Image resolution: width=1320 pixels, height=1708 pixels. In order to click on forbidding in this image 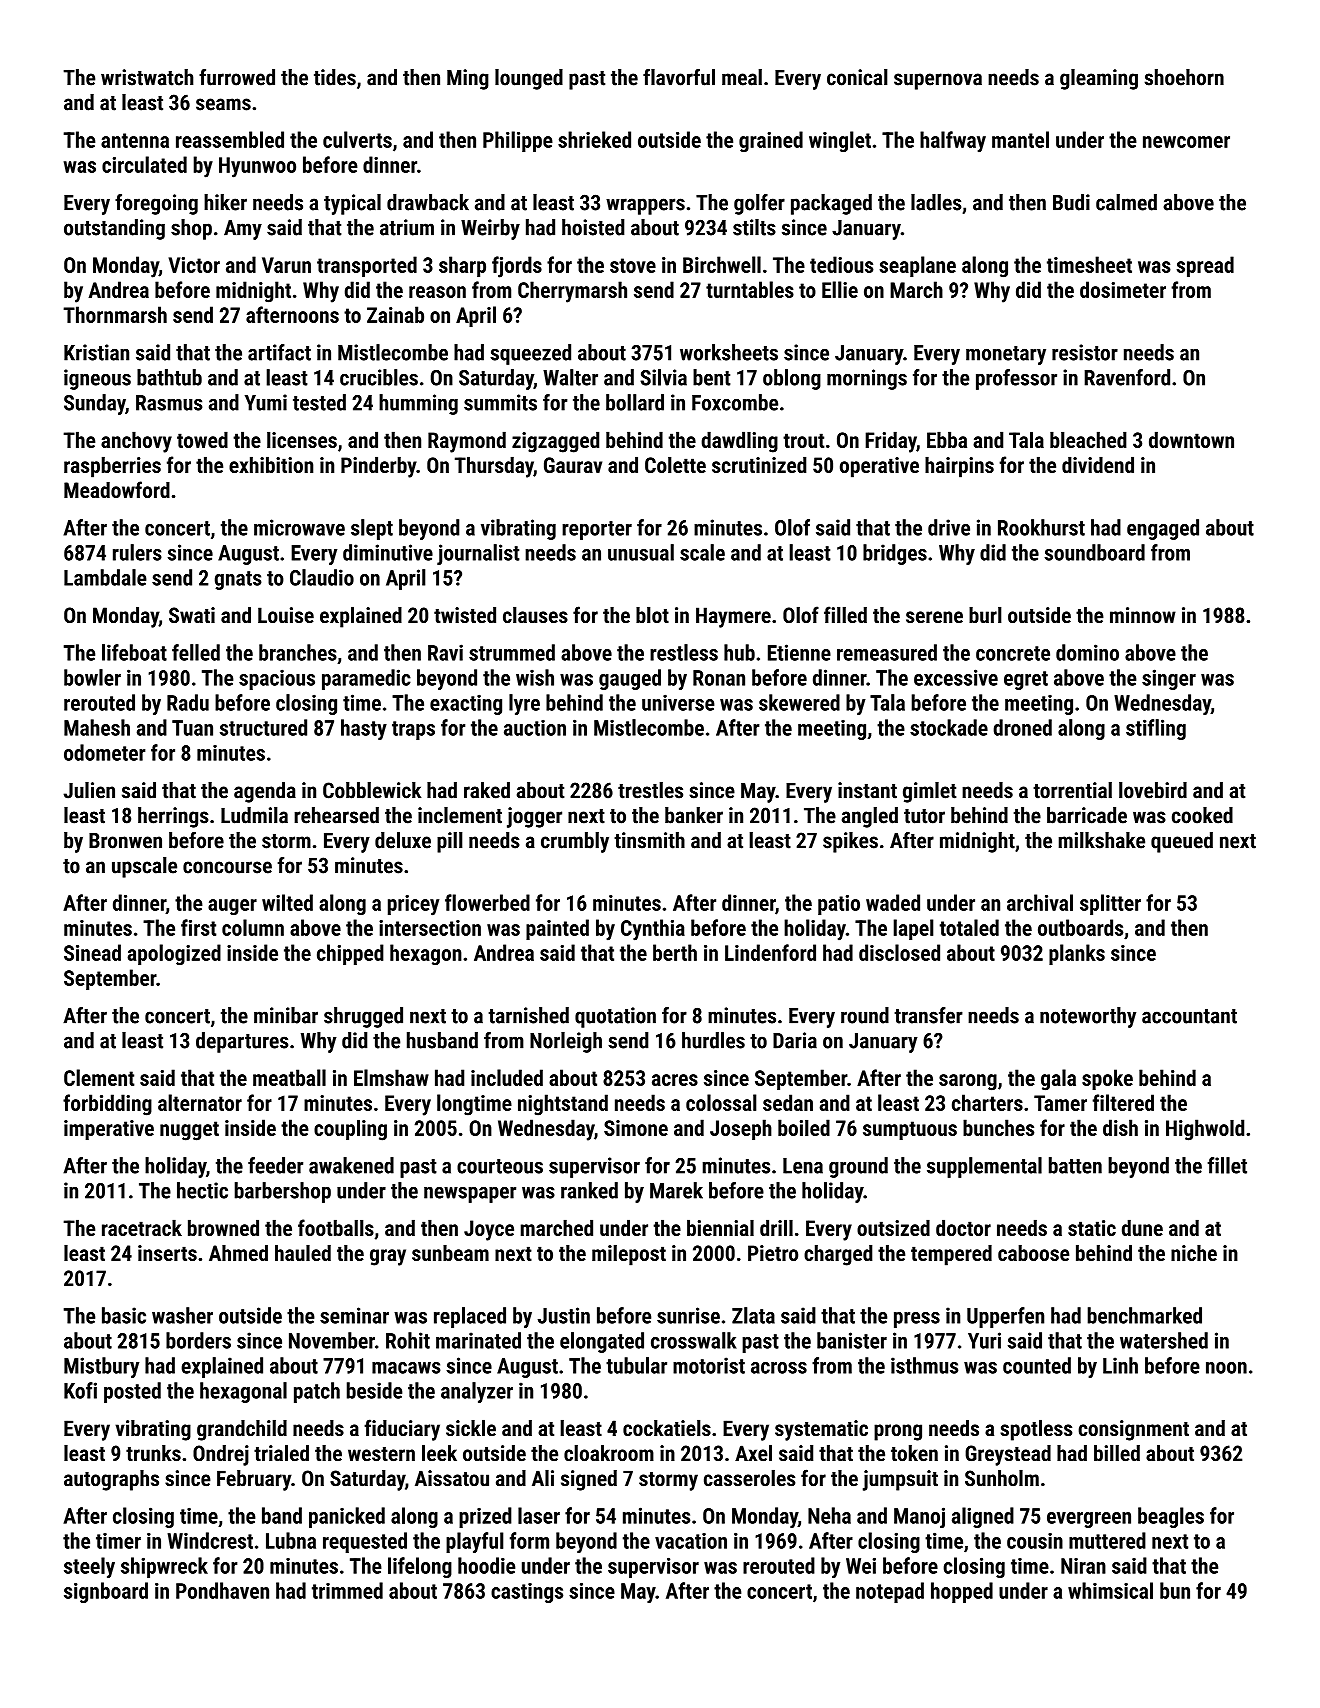, I will do `click(107, 1105)`.
